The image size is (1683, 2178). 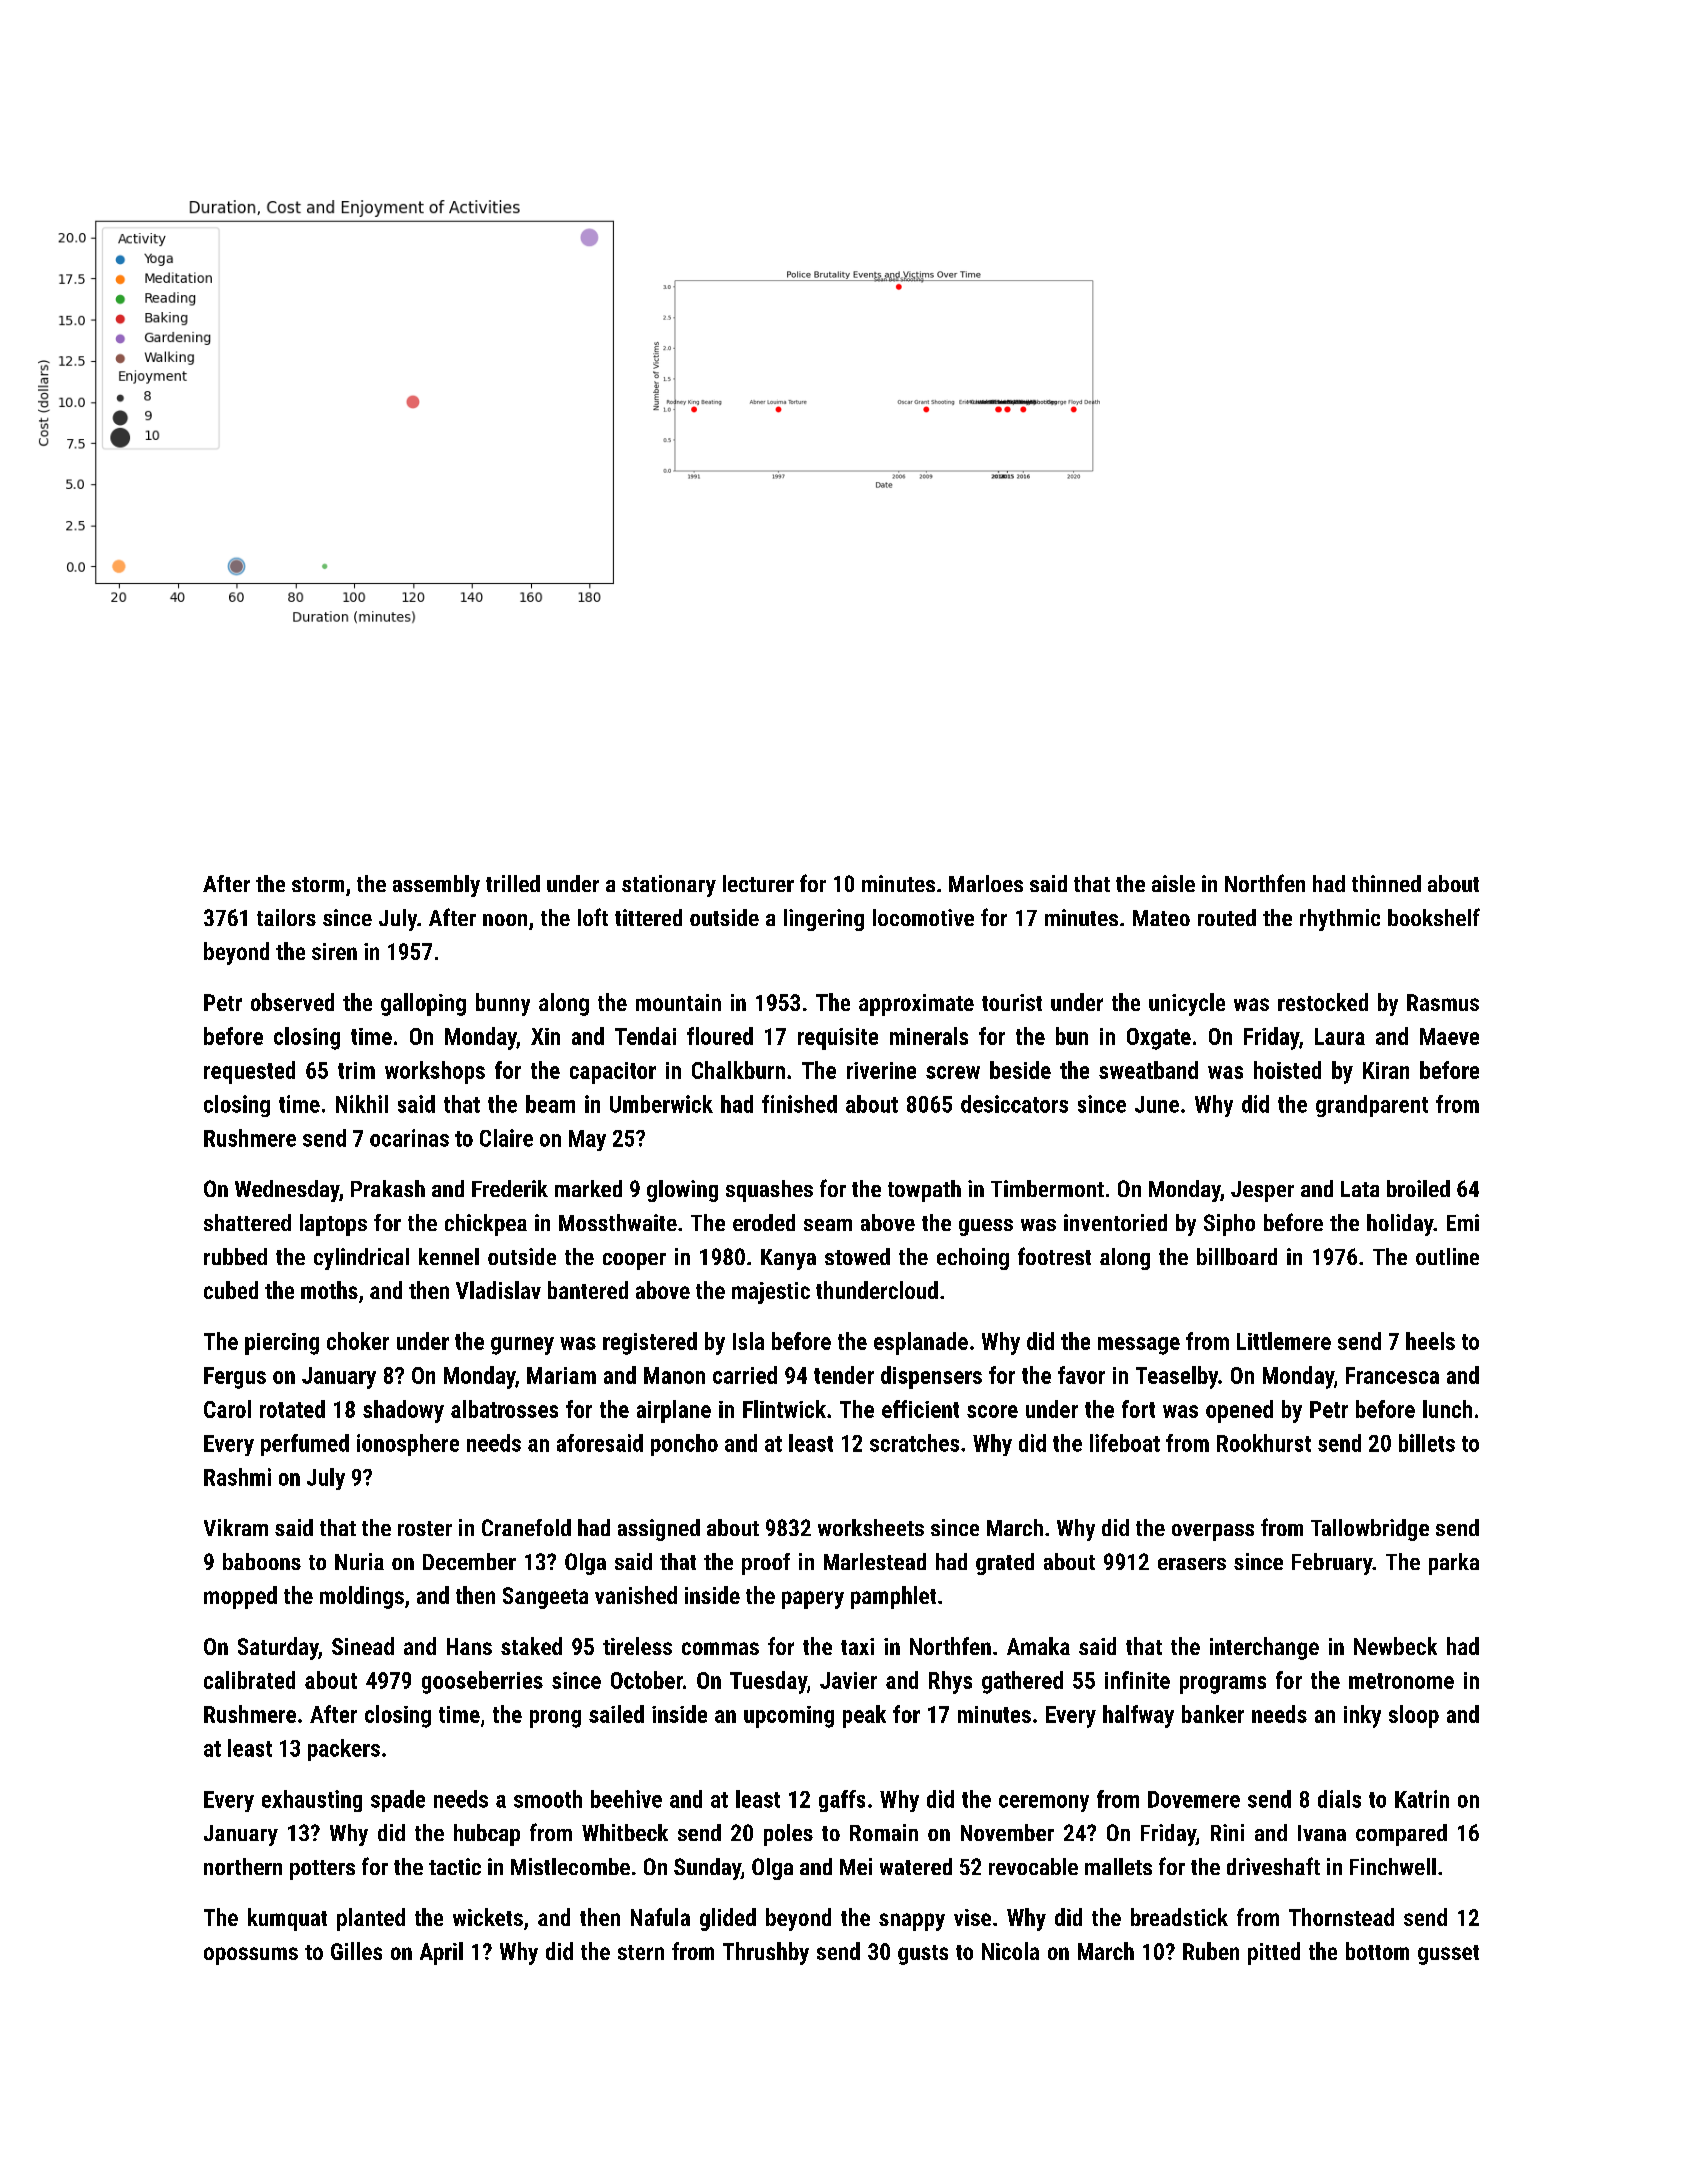 What do you see at coordinates (799, 1104) in the screenshot?
I see `finished` at bounding box center [799, 1104].
